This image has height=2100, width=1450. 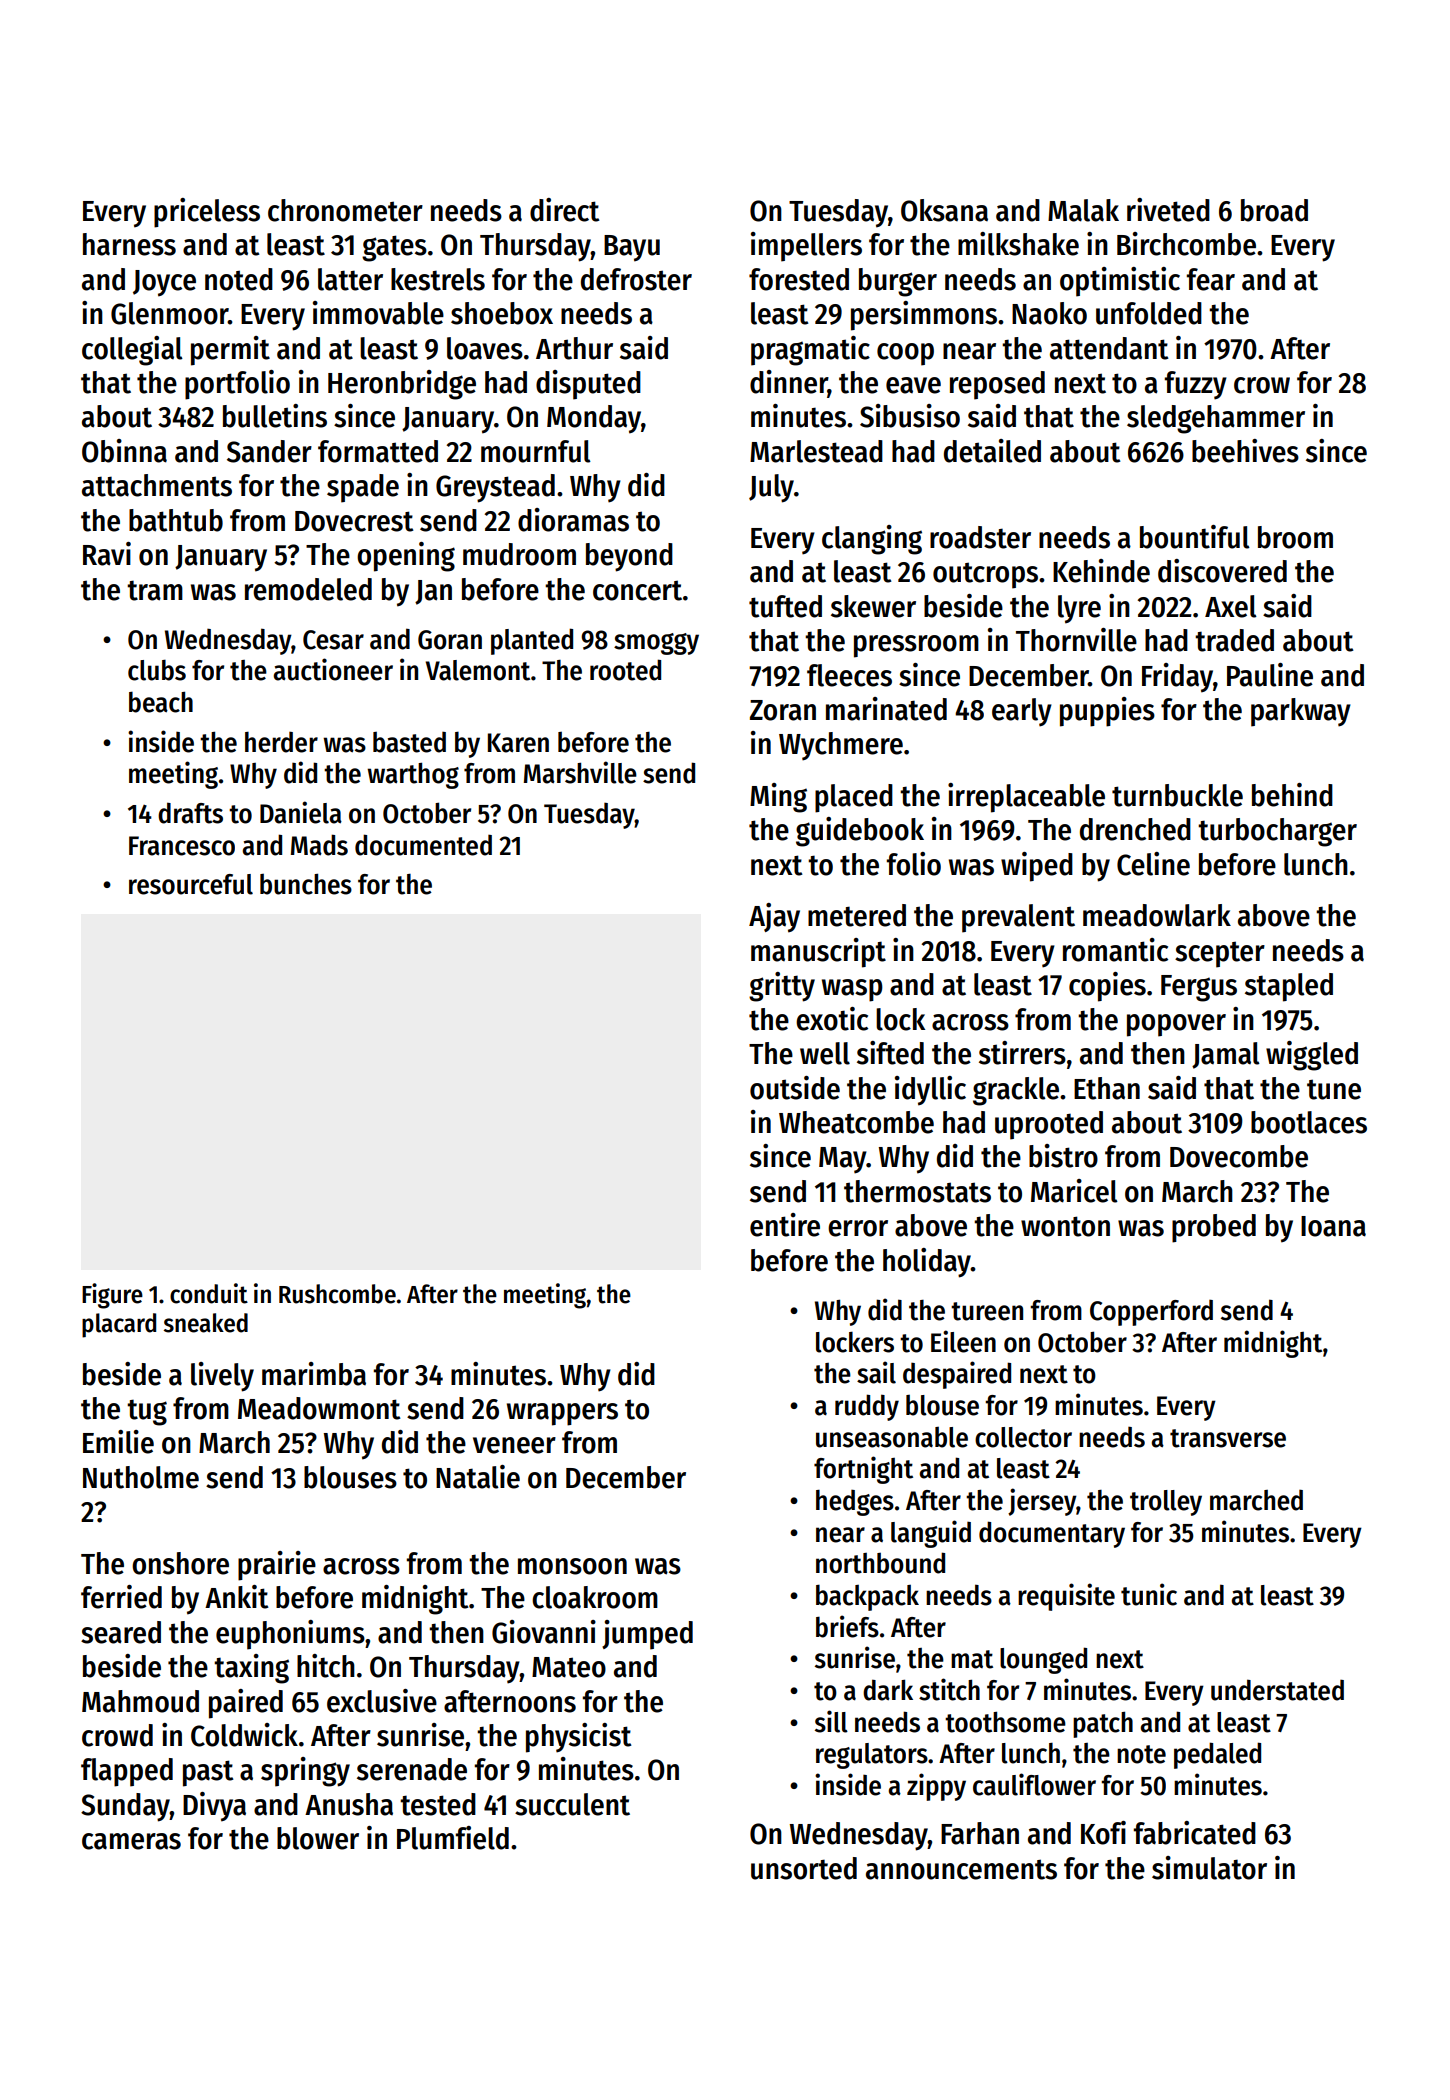 What do you see at coordinates (318, 1838) in the image?
I see `blower` at bounding box center [318, 1838].
